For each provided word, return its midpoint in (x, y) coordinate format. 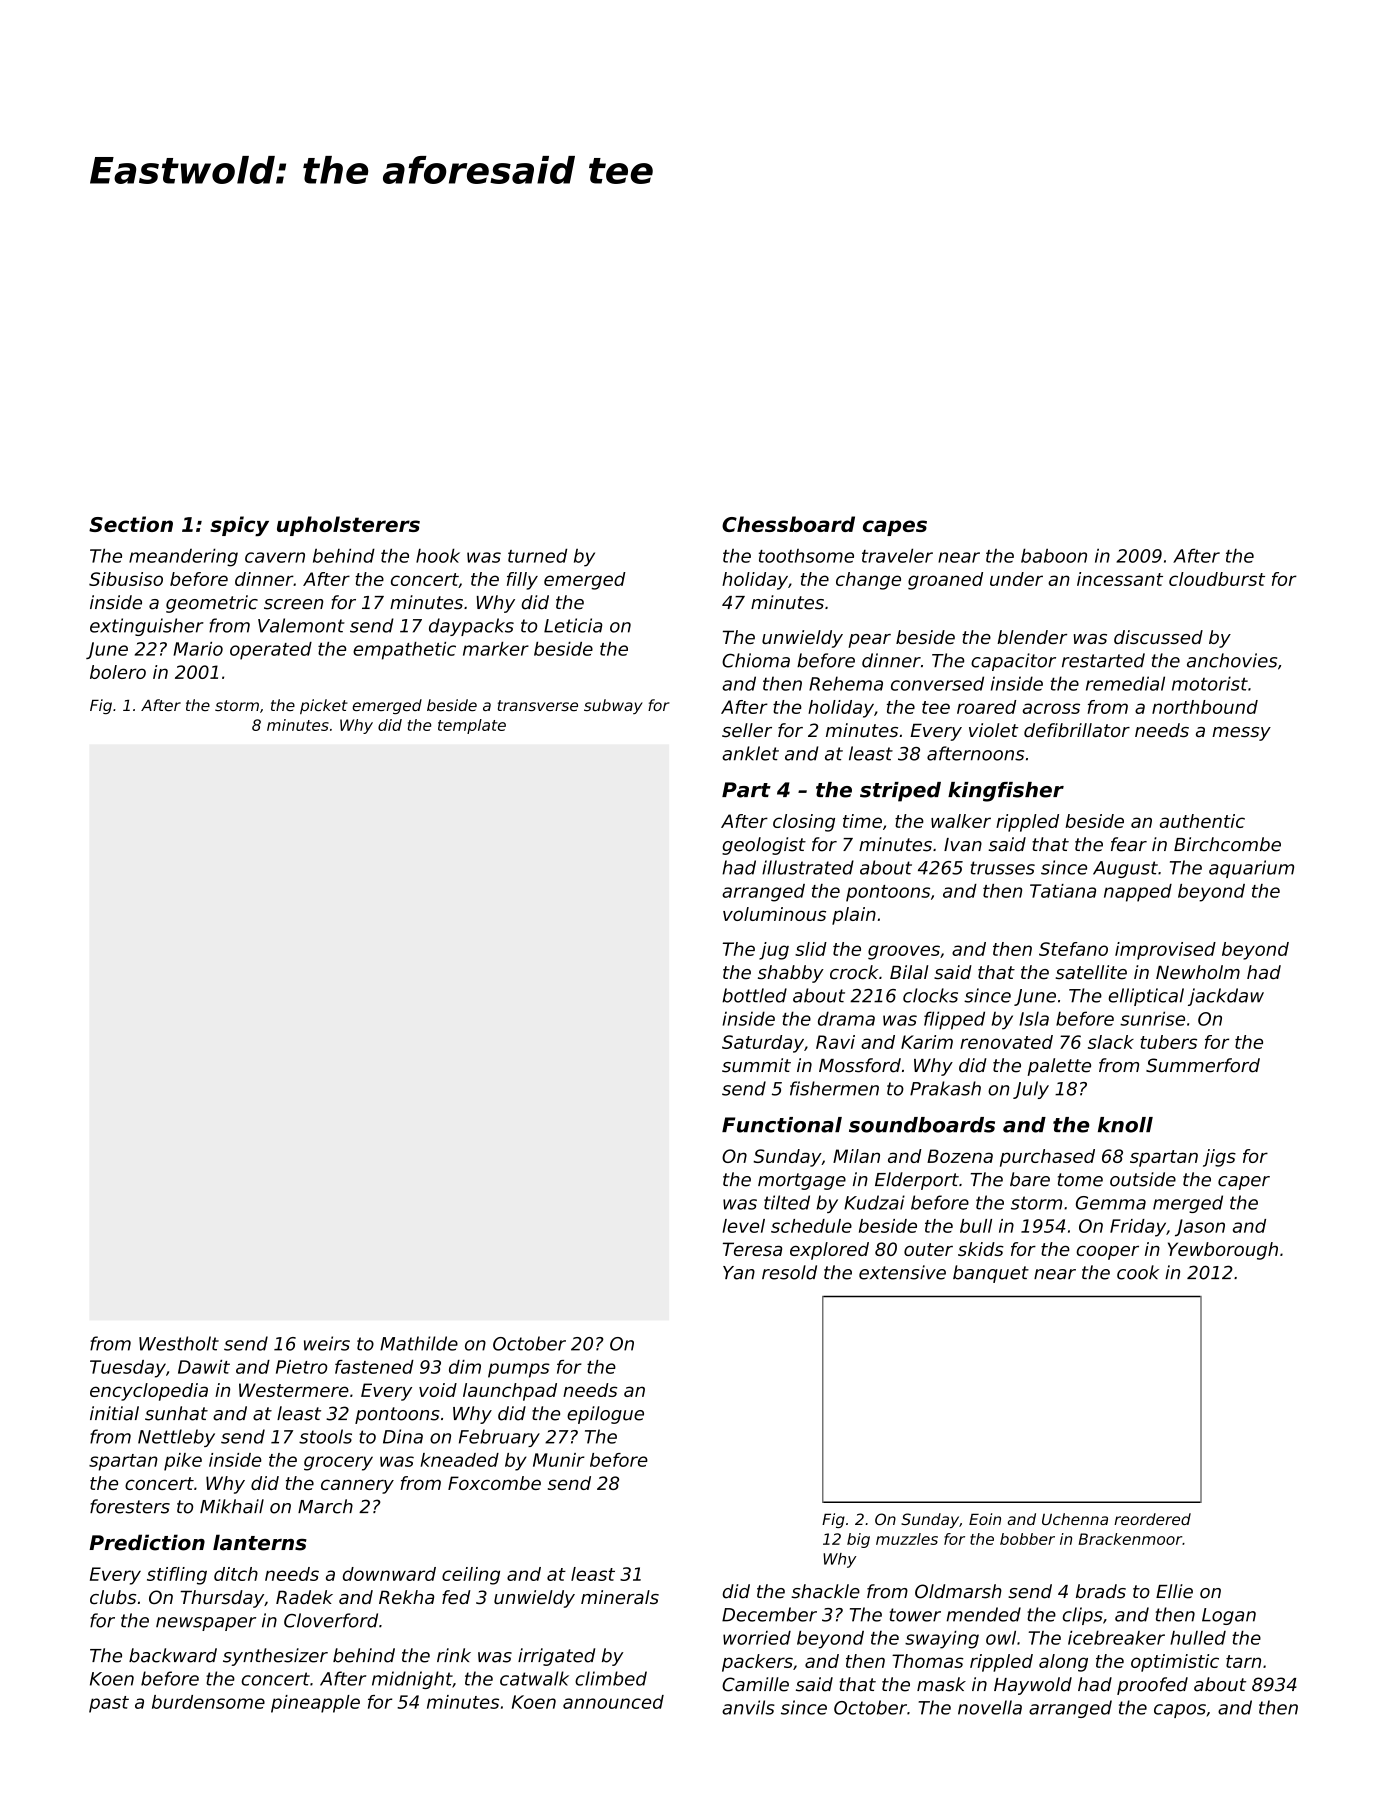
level (743, 1226)
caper (1244, 1183)
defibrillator (1077, 730)
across (1051, 708)
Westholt (179, 1343)
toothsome (806, 556)
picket (324, 706)
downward (389, 1574)
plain (854, 916)
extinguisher (147, 627)
